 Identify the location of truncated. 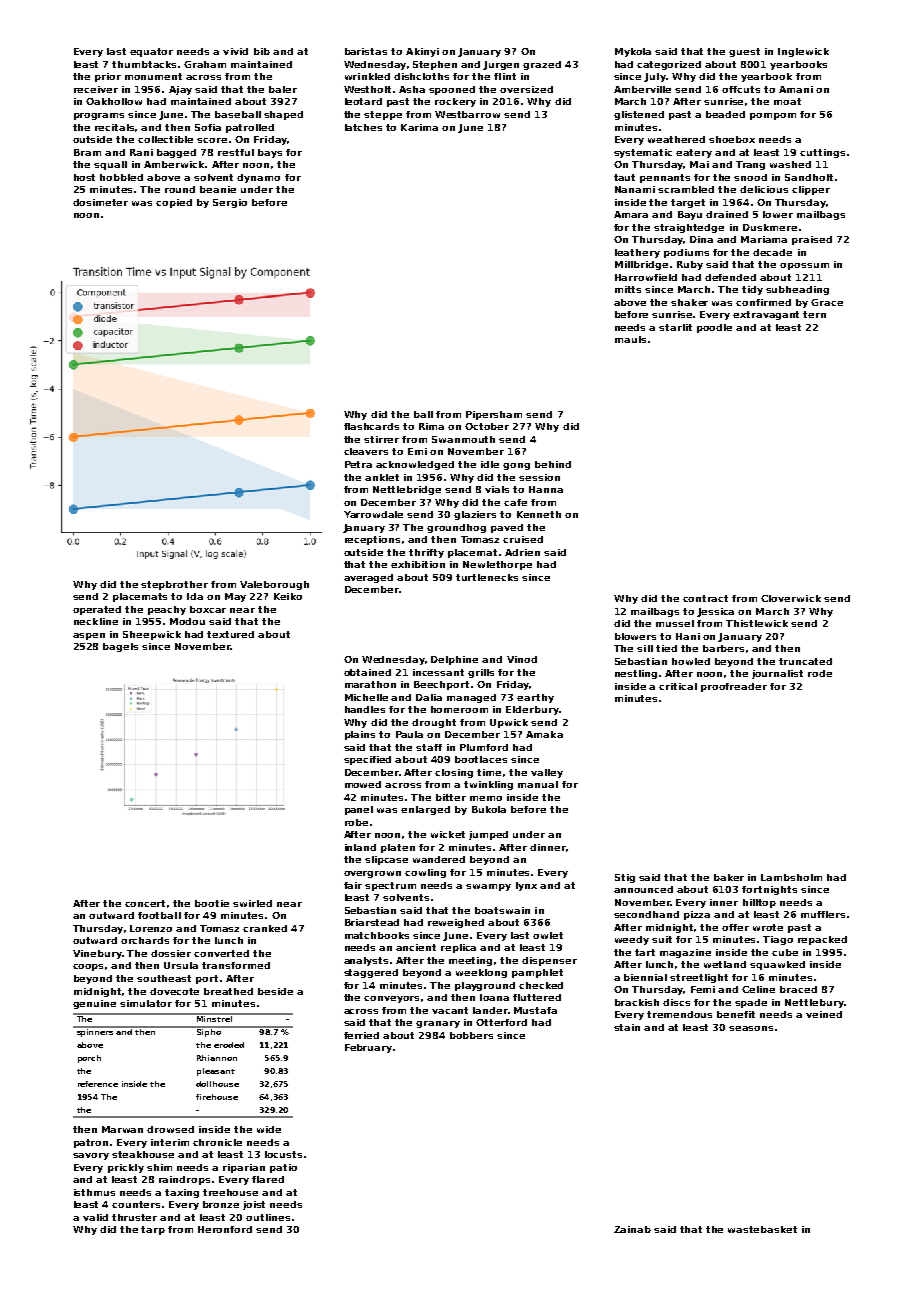
(805, 661).
